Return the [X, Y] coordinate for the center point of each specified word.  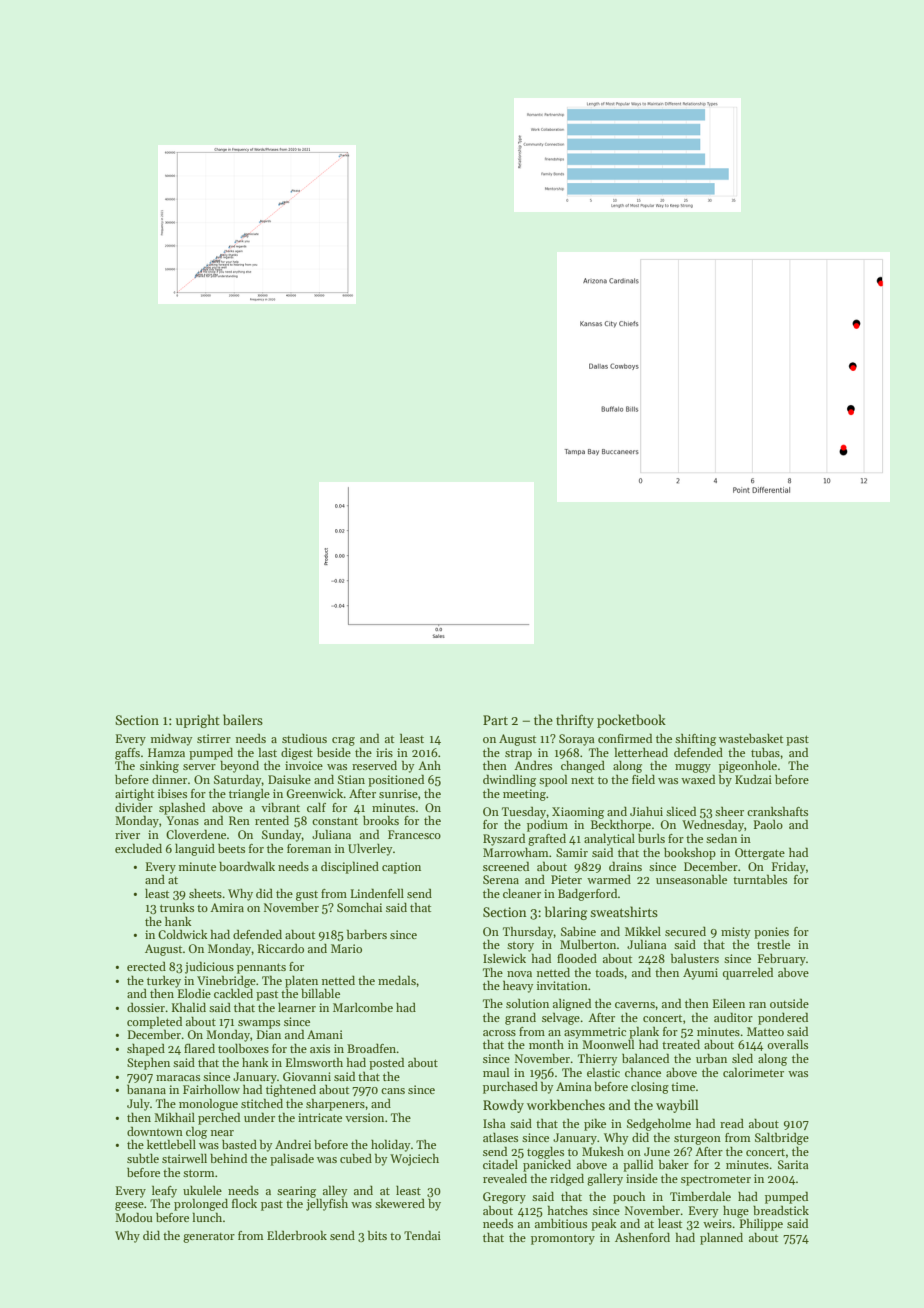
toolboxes [243, 1048]
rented [272, 820]
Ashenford [642, 1237]
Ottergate [760, 854]
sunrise [398, 793]
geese [129, 1206]
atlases [500, 1137]
